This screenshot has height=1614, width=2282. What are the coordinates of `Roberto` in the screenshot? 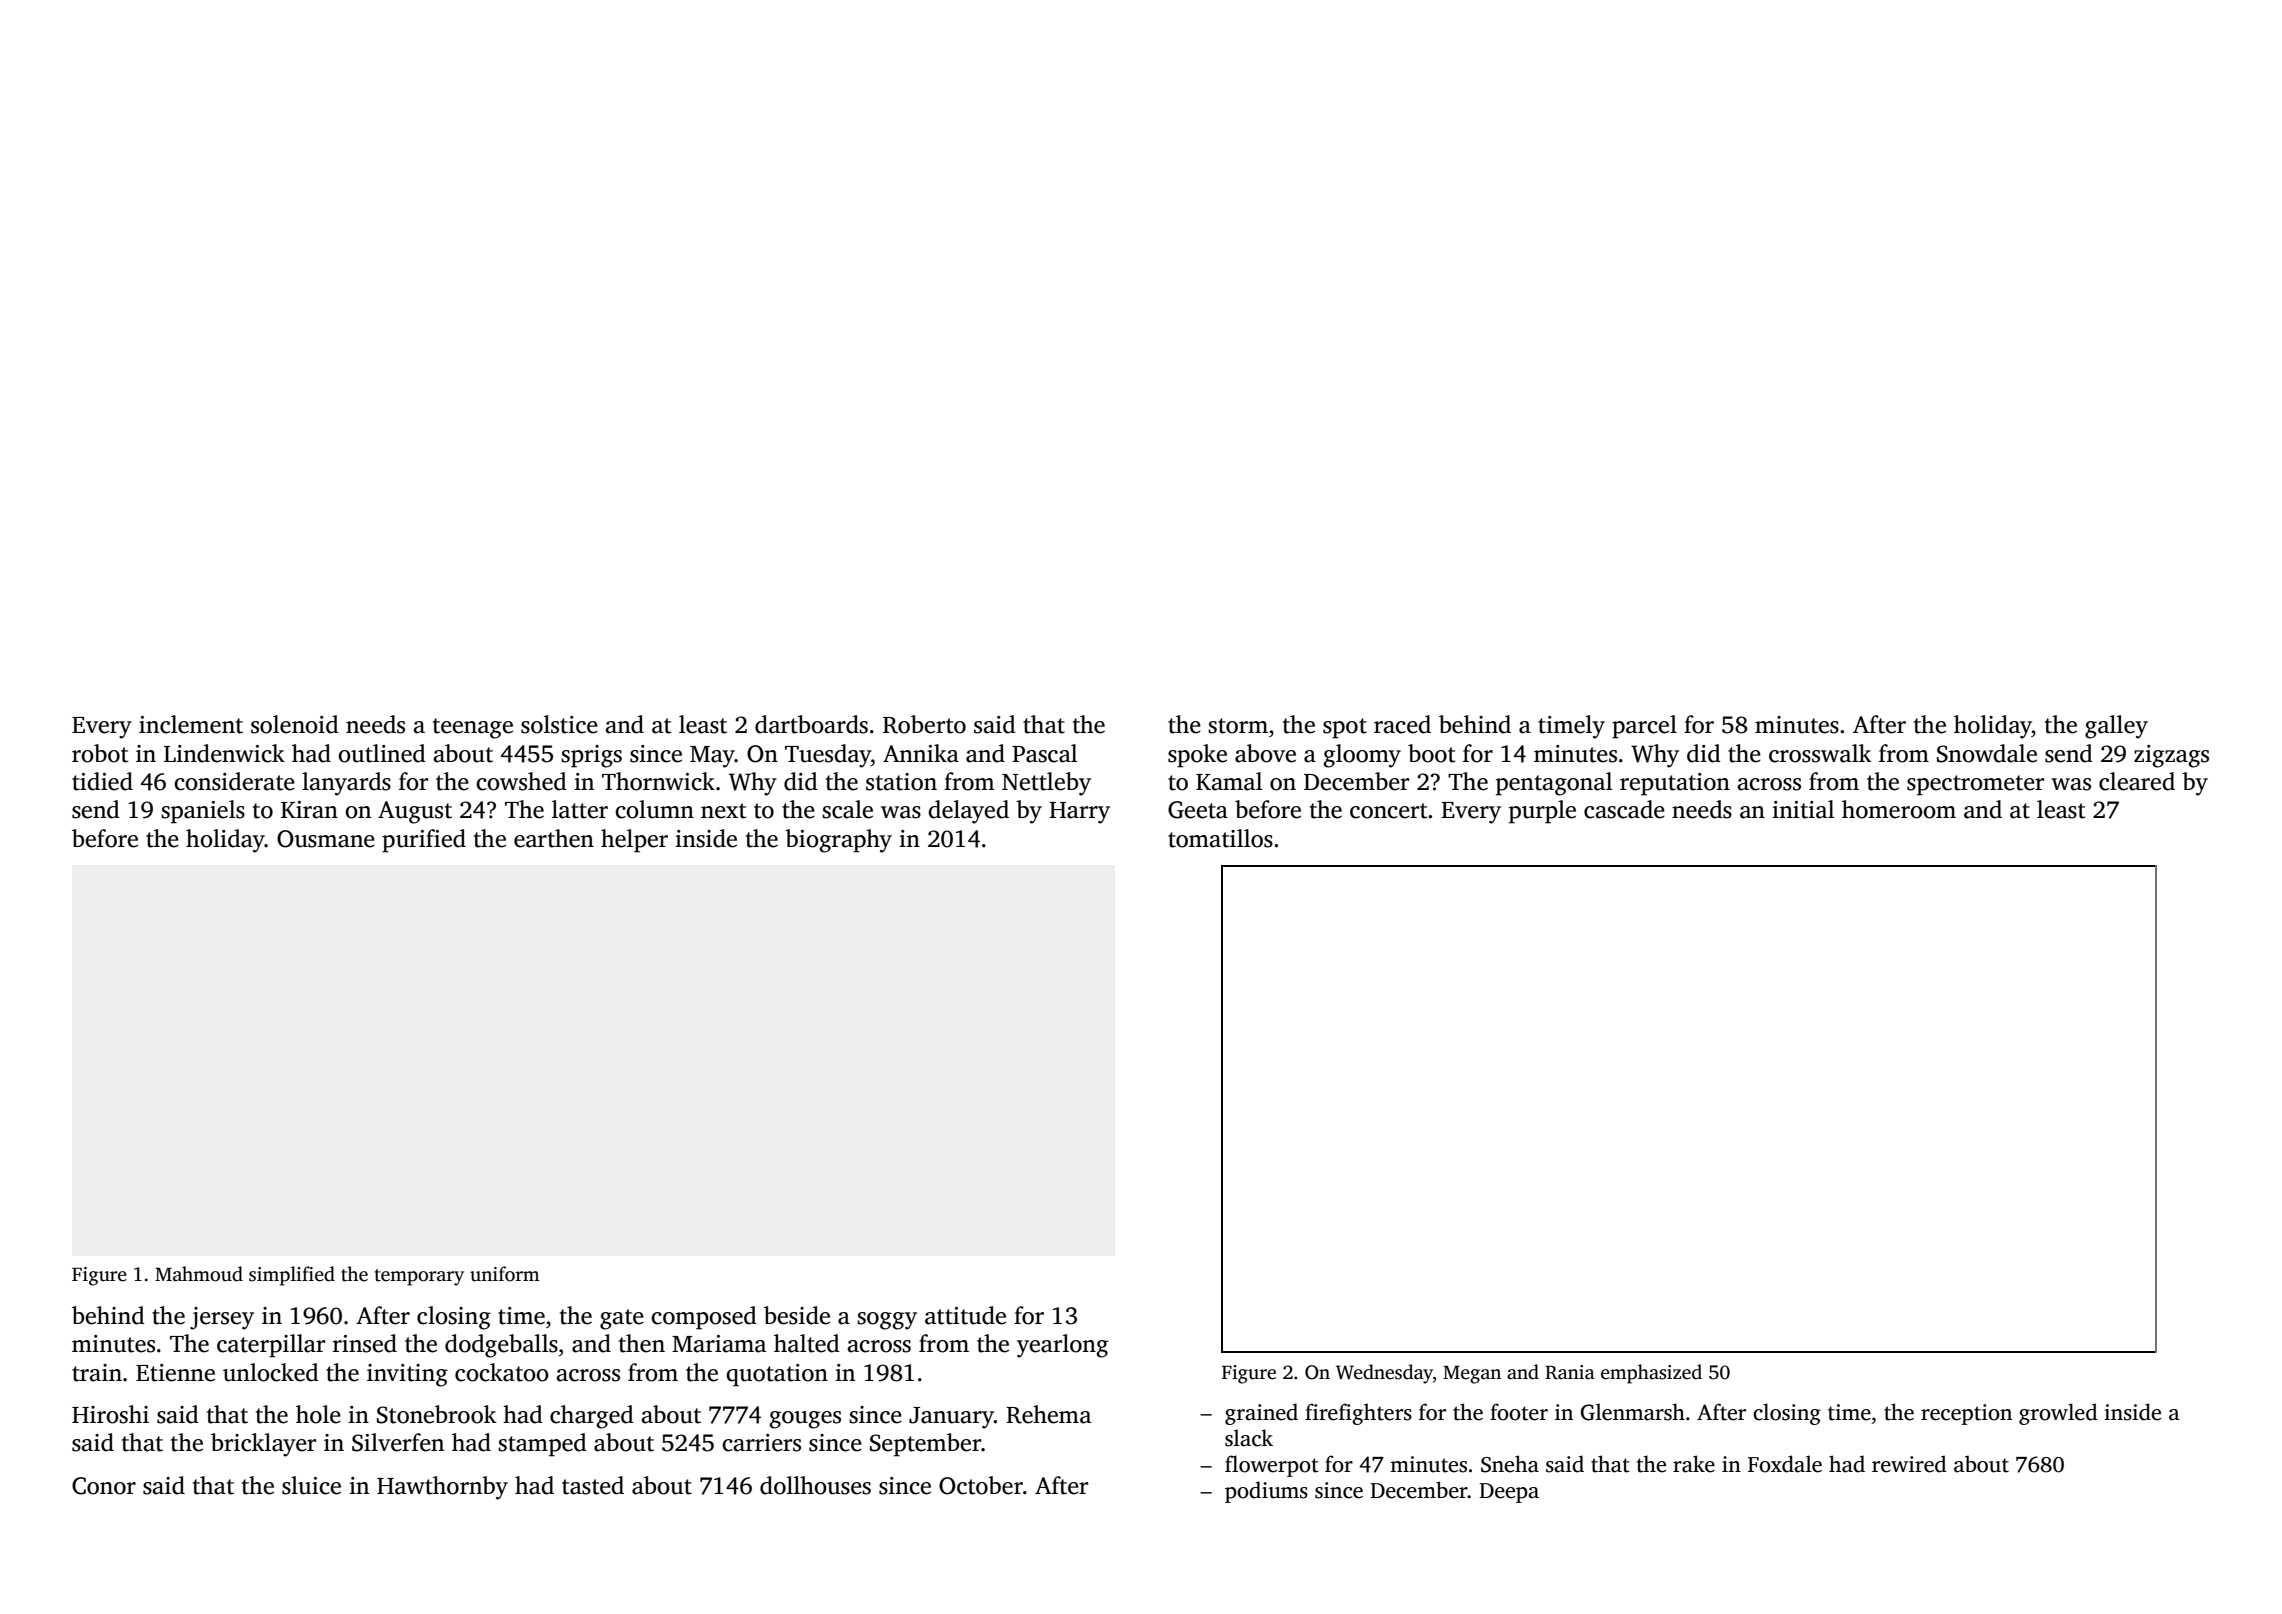 It's located at (924, 724).
